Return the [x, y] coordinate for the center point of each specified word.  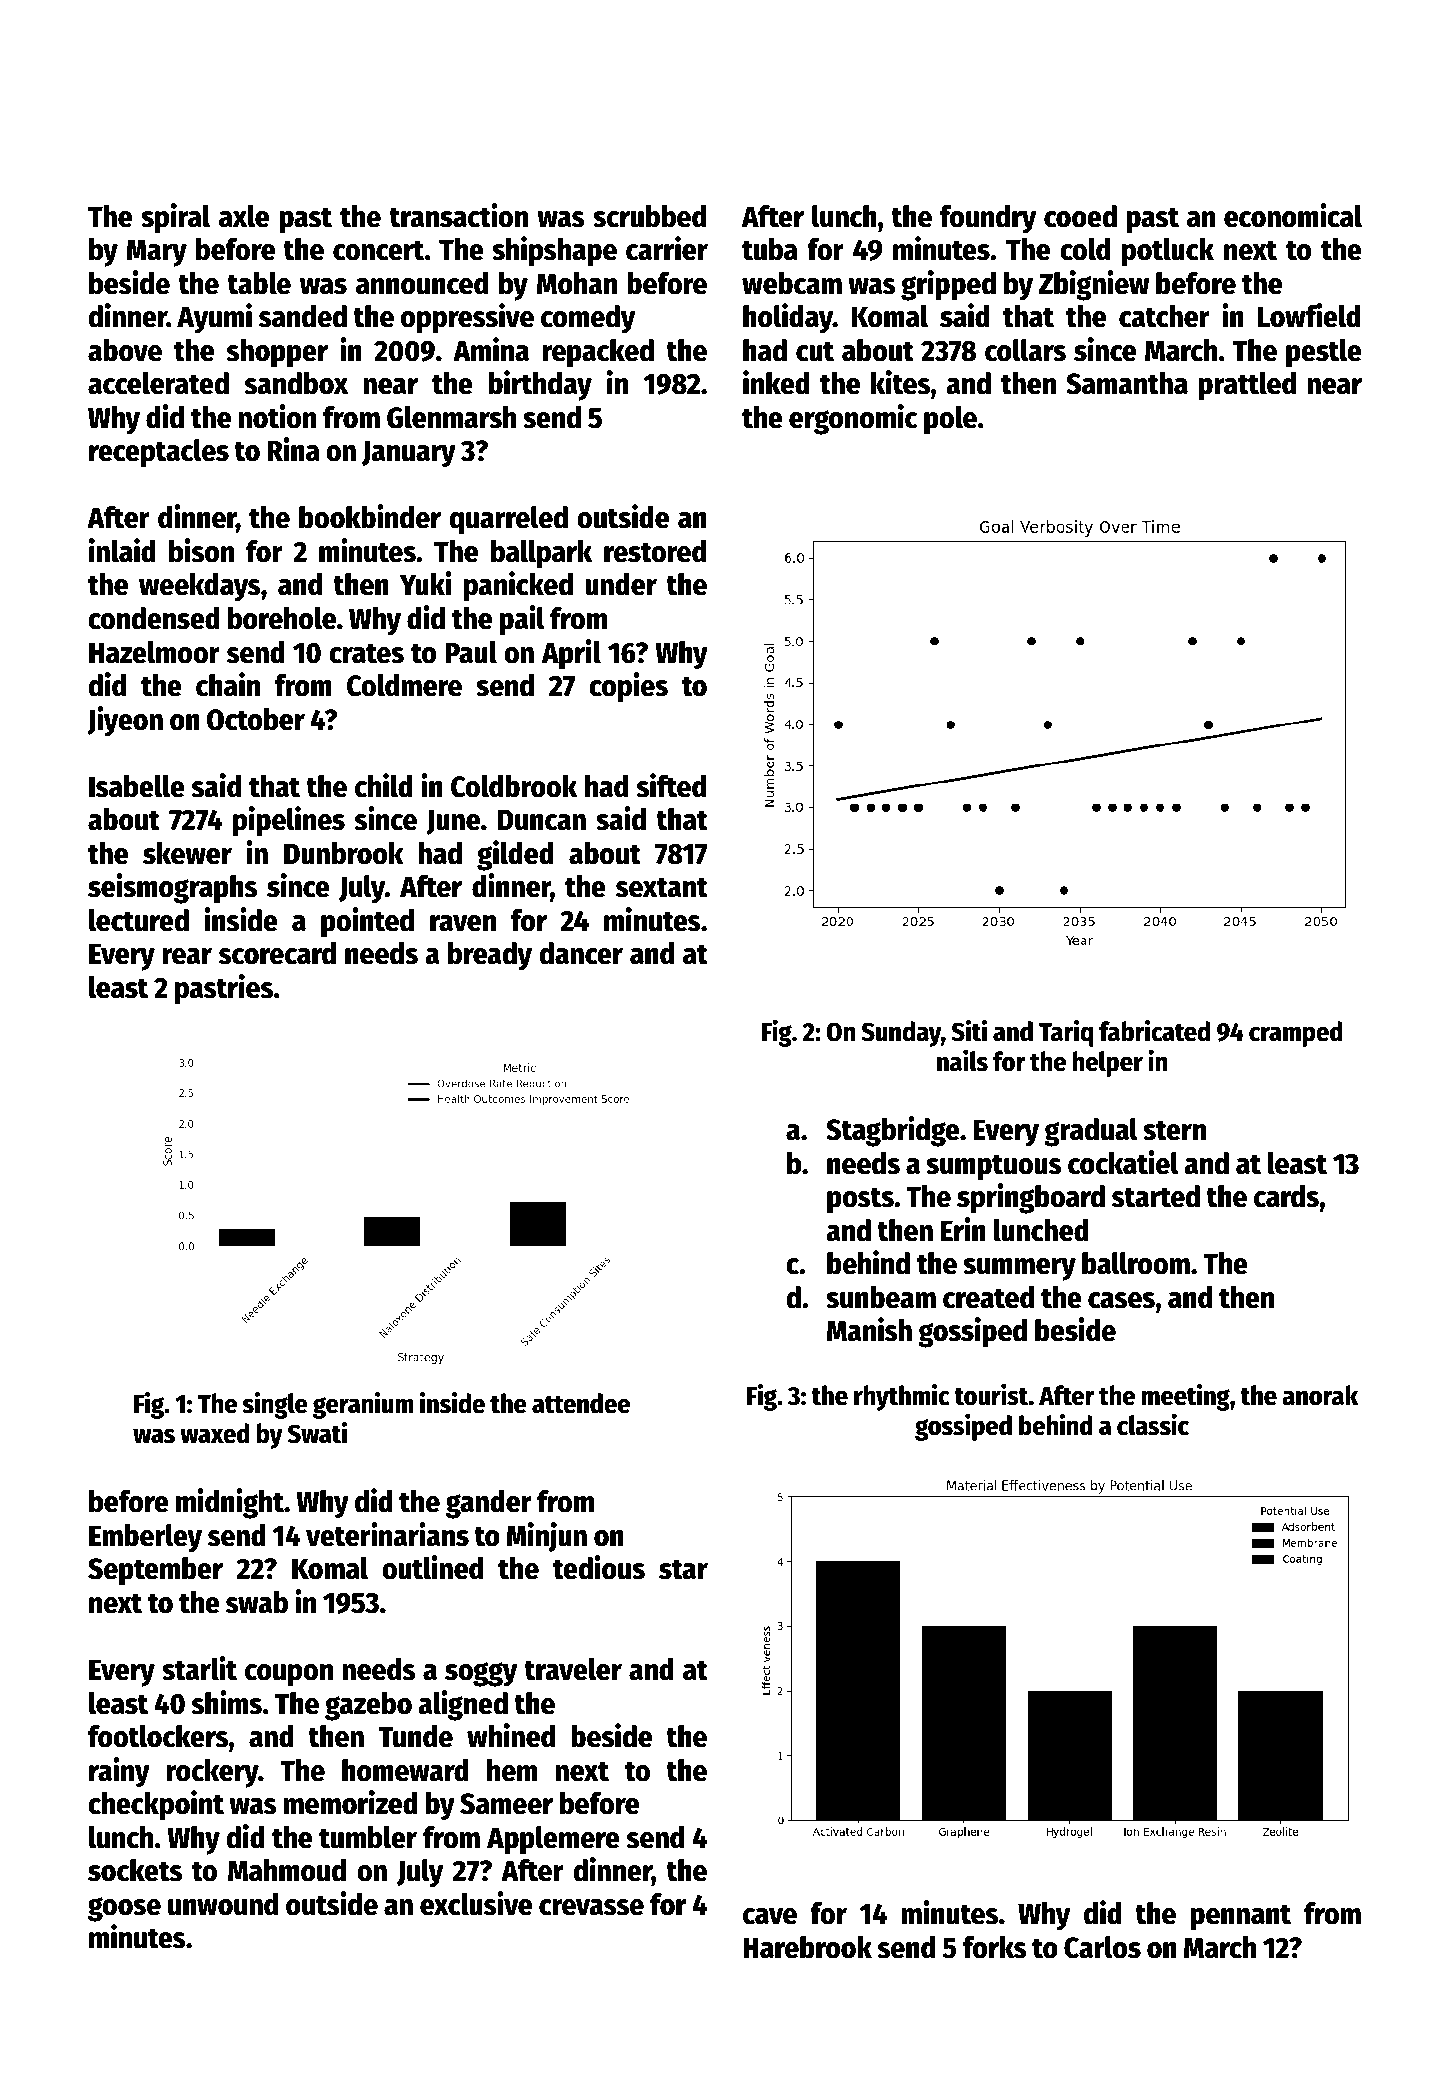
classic [1153, 1425]
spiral [175, 218]
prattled [1247, 386]
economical [1293, 215]
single [275, 1405]
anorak [1320, 1395]
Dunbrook [344, 853]
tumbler [368, 1837]
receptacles [159, 453]
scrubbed [649, 216]
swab [257, 1602]
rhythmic [902, 1397]
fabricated [1154, 1031]
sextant [662, 887]
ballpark [541, 554]
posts [860, 1200]
